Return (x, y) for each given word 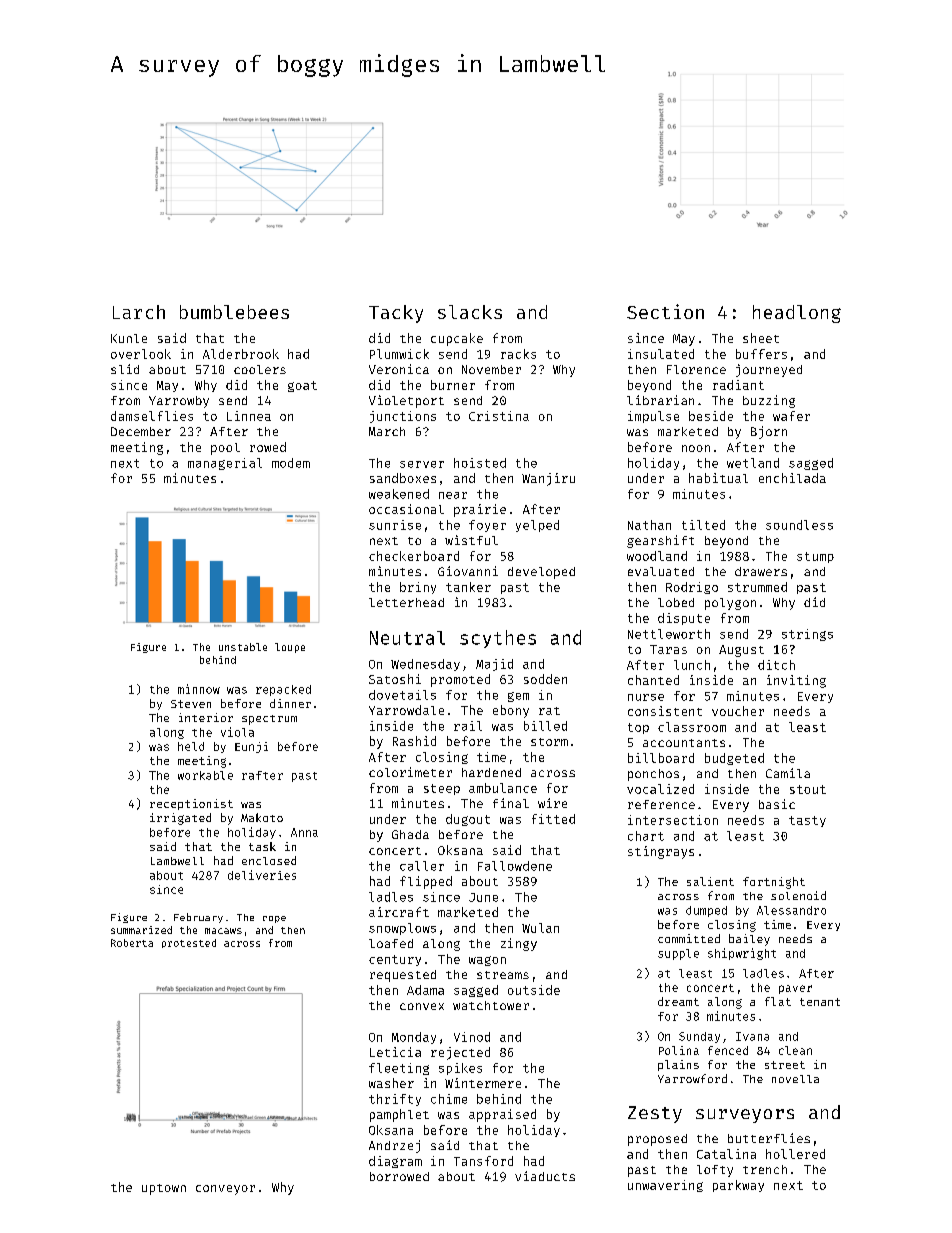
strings (807, 635)
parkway (738, 1186)
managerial (225, 464)
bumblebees (234, 312)
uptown (164, 1189)
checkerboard (414, 556)
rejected (460, 1053)
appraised (502, 1115)
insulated (661, 354)
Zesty (655, 1114)
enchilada (792, 478)
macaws (223, 931)
